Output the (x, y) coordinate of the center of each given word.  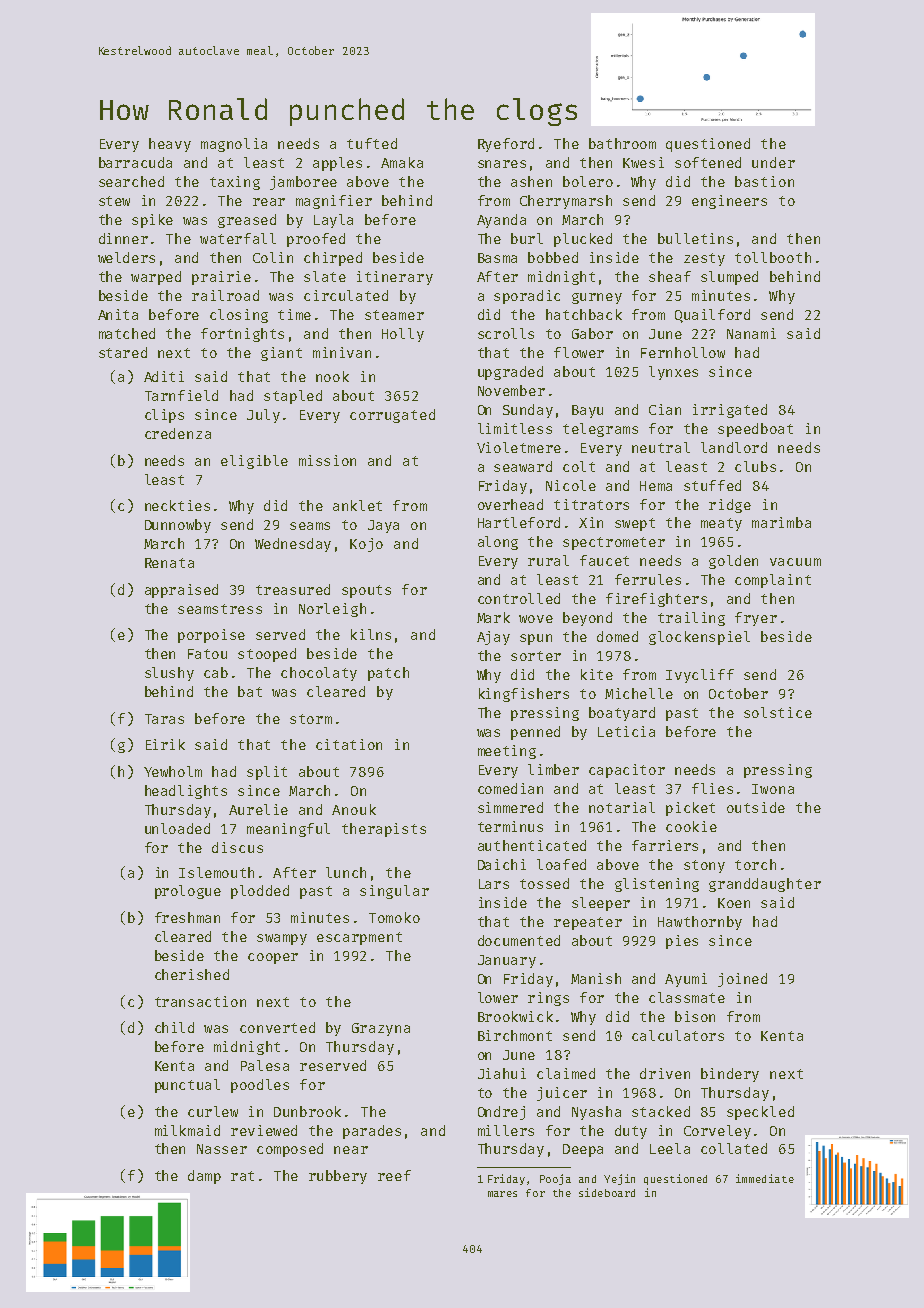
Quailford (712, 316)
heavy (170, 145)
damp (204, 1177)
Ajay (493, 638)
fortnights (242, 335)
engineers (729, 202)
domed (617, 636)
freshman (187, 917)
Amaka (402, 162)
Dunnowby (178, 526)
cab (216, 672)
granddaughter (765, 885)
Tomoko (394, 917)
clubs (755, 466)
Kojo (366, 545)
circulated (346, 295)
